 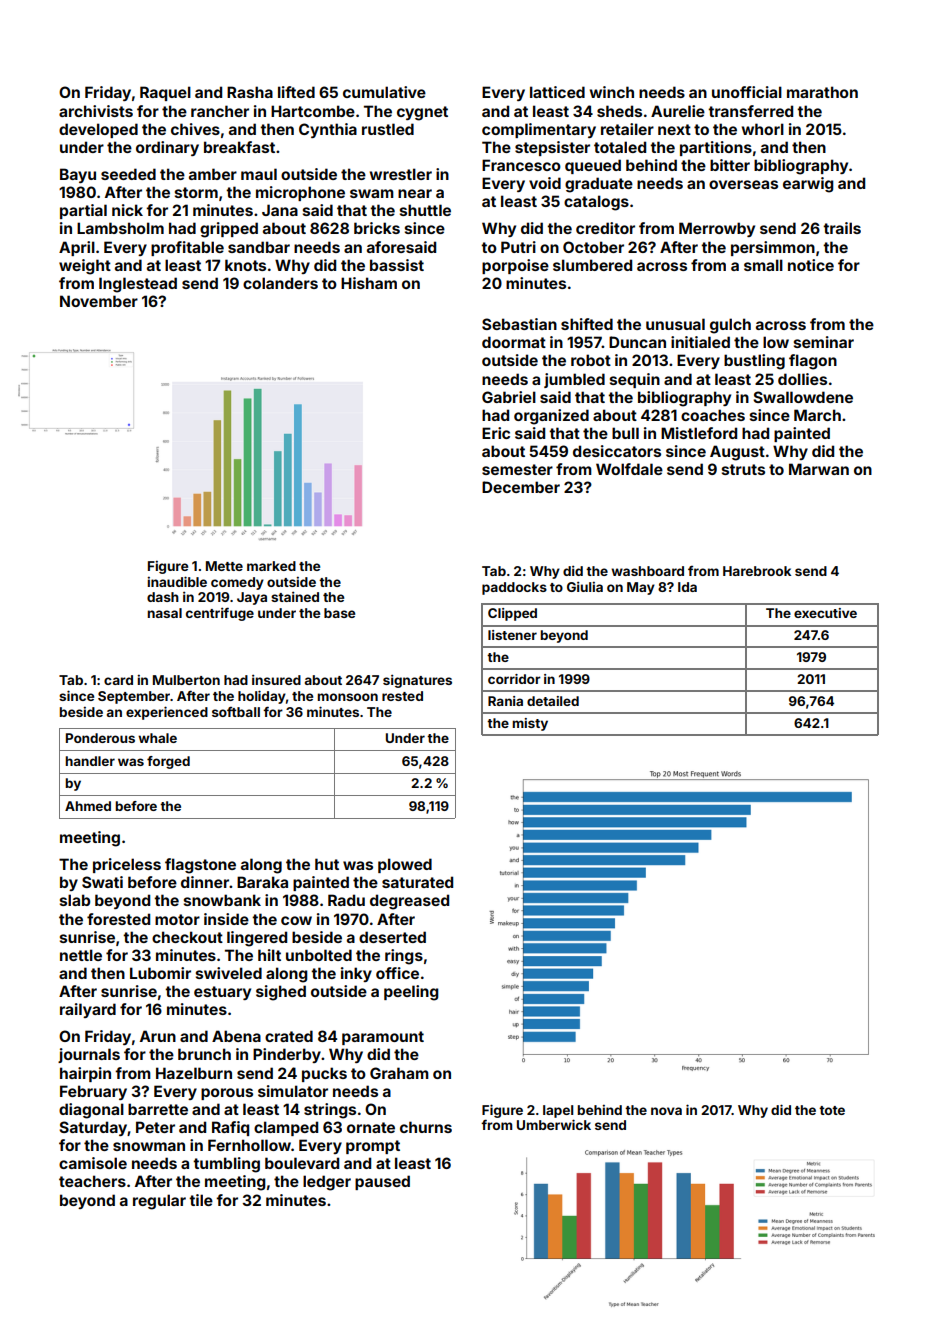 What do you see at coordinates (250, 92) in the screenshot?
I see `Rasha` at bounding box center [250, 92].
